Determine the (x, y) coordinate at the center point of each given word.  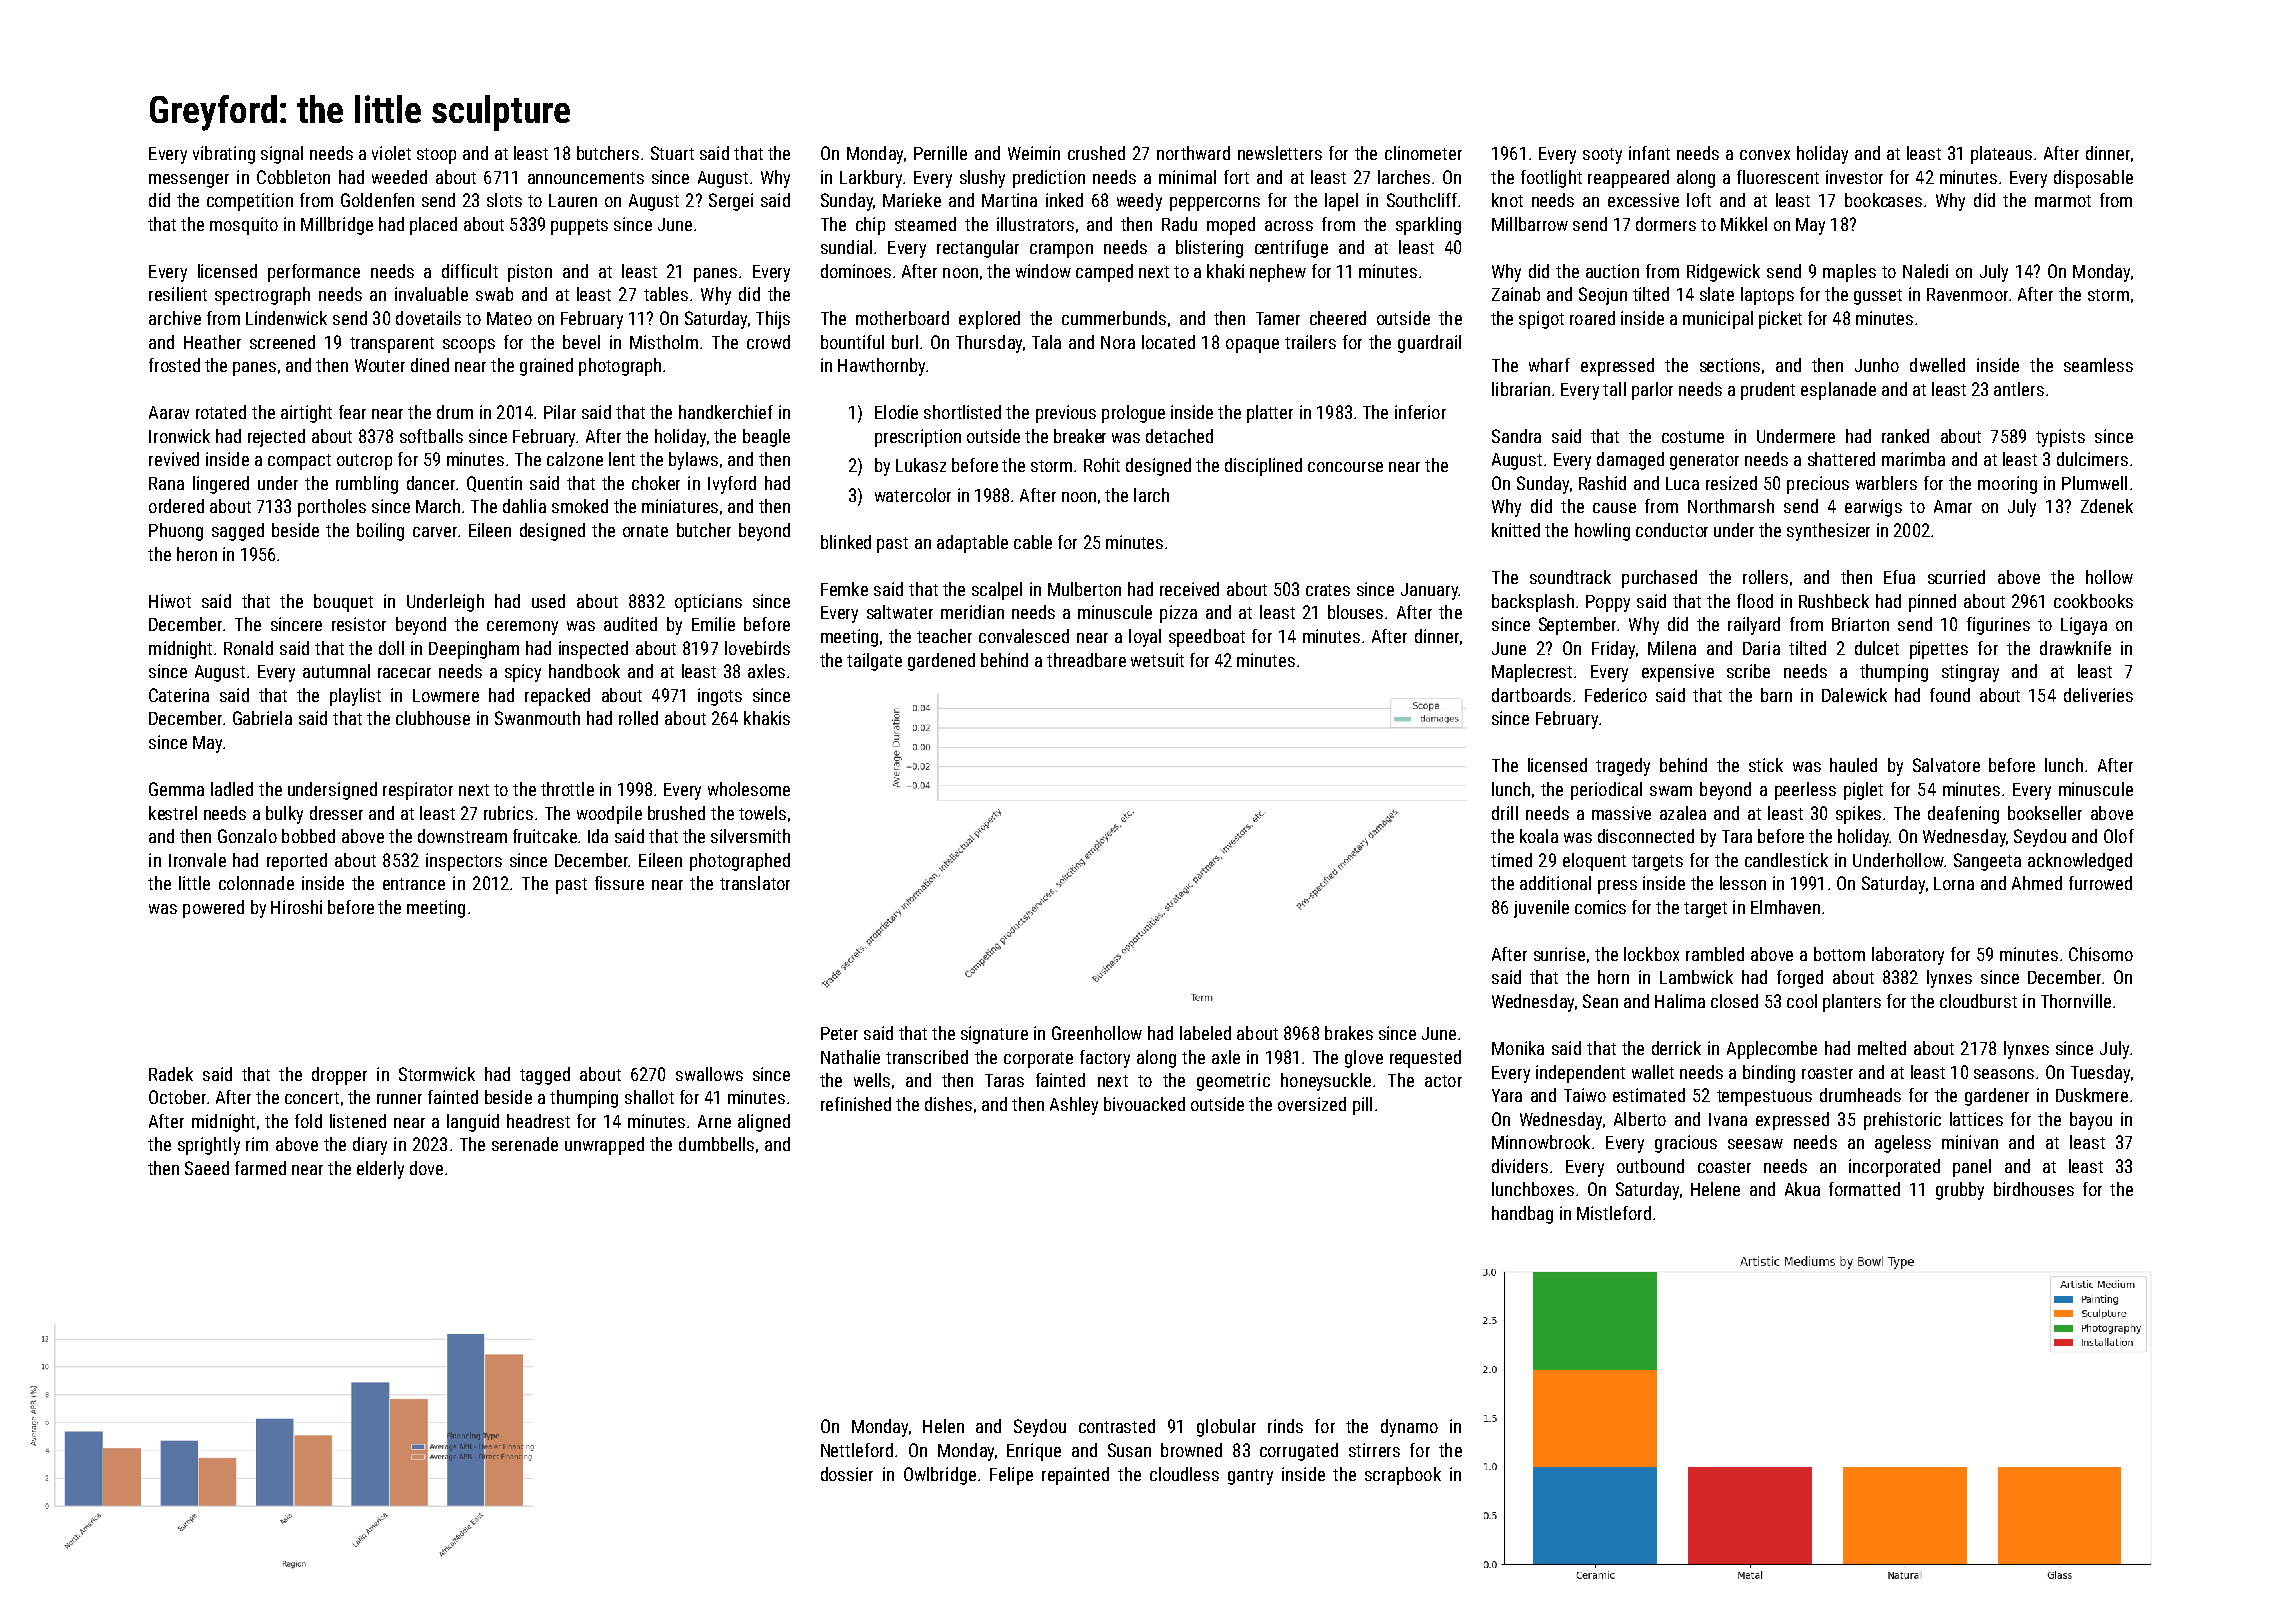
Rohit (1102, 465)
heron (197, 554)
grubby (1960, 1191)
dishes (948, 1104)
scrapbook (1403, 1476)
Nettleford (857, 1450)
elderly (380, 1170)
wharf (1549, 365)
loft (1699, 200)
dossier (847, 1474)
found (1950, 695)
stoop (436, 156)
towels (762, 813)
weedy (1139, 202)
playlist (355, 697)
